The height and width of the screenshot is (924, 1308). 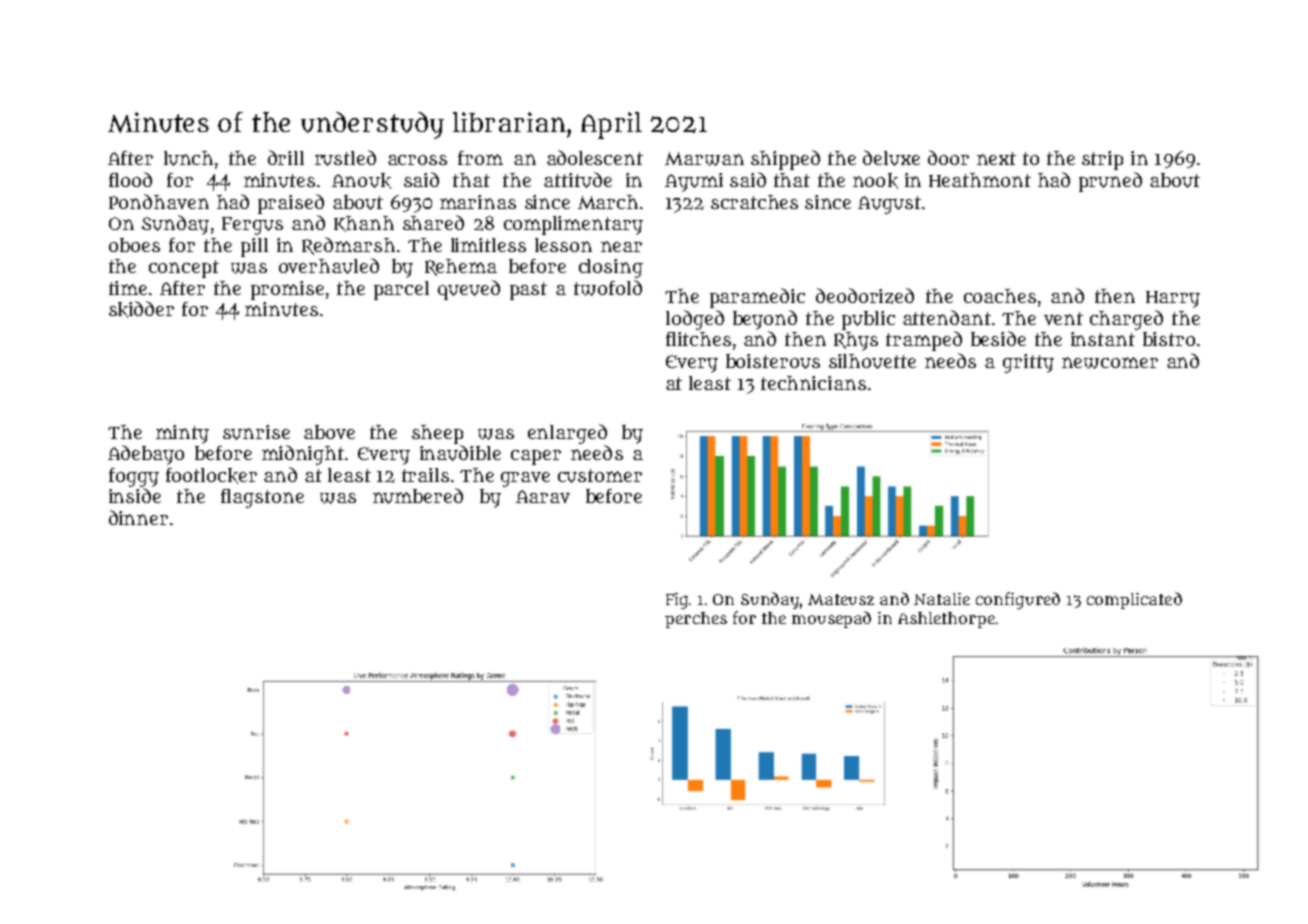 I want to click on Pondhaven, so click(x=159, y=201).
